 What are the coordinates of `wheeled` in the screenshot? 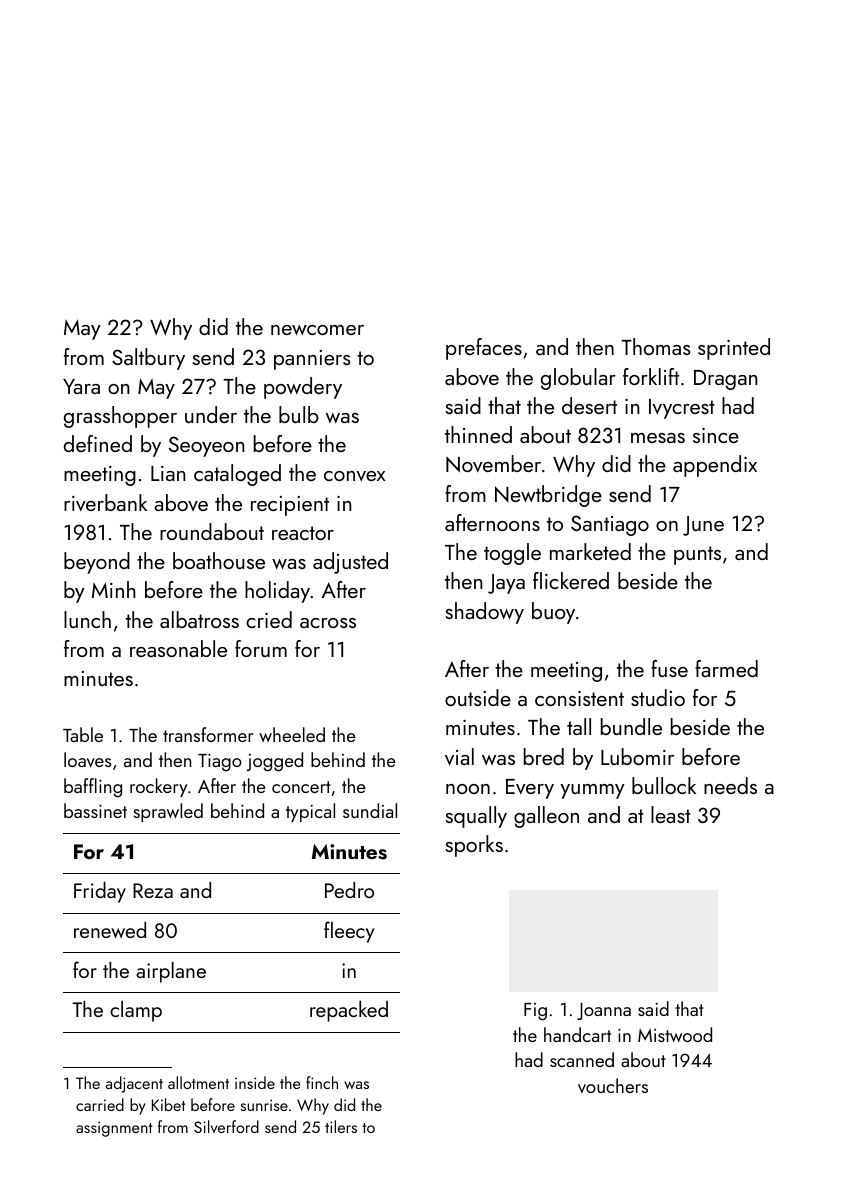 It's located at (292, 734).
